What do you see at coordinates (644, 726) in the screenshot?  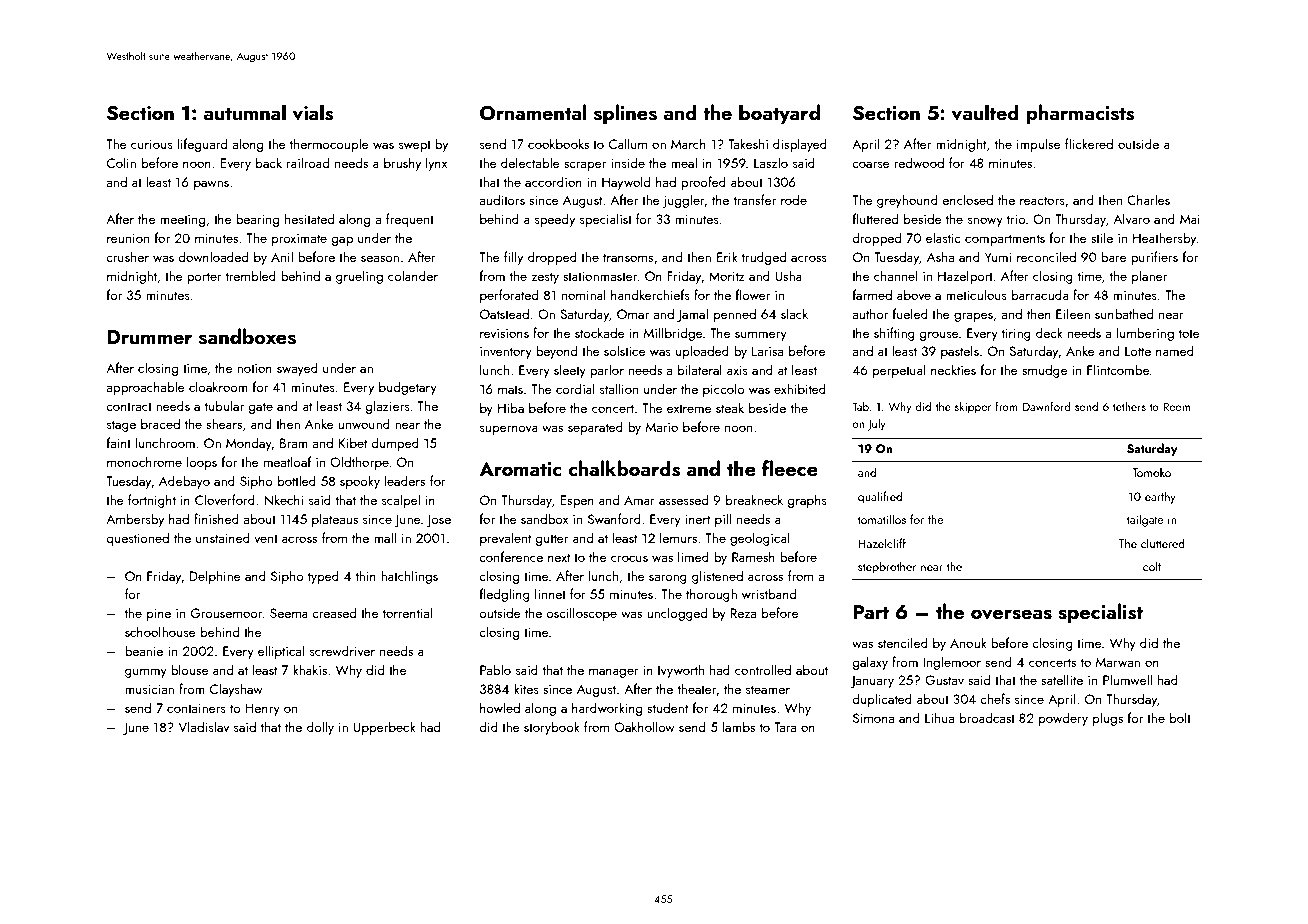 I see `Oakhollow` at bounding box center [644, 726].
